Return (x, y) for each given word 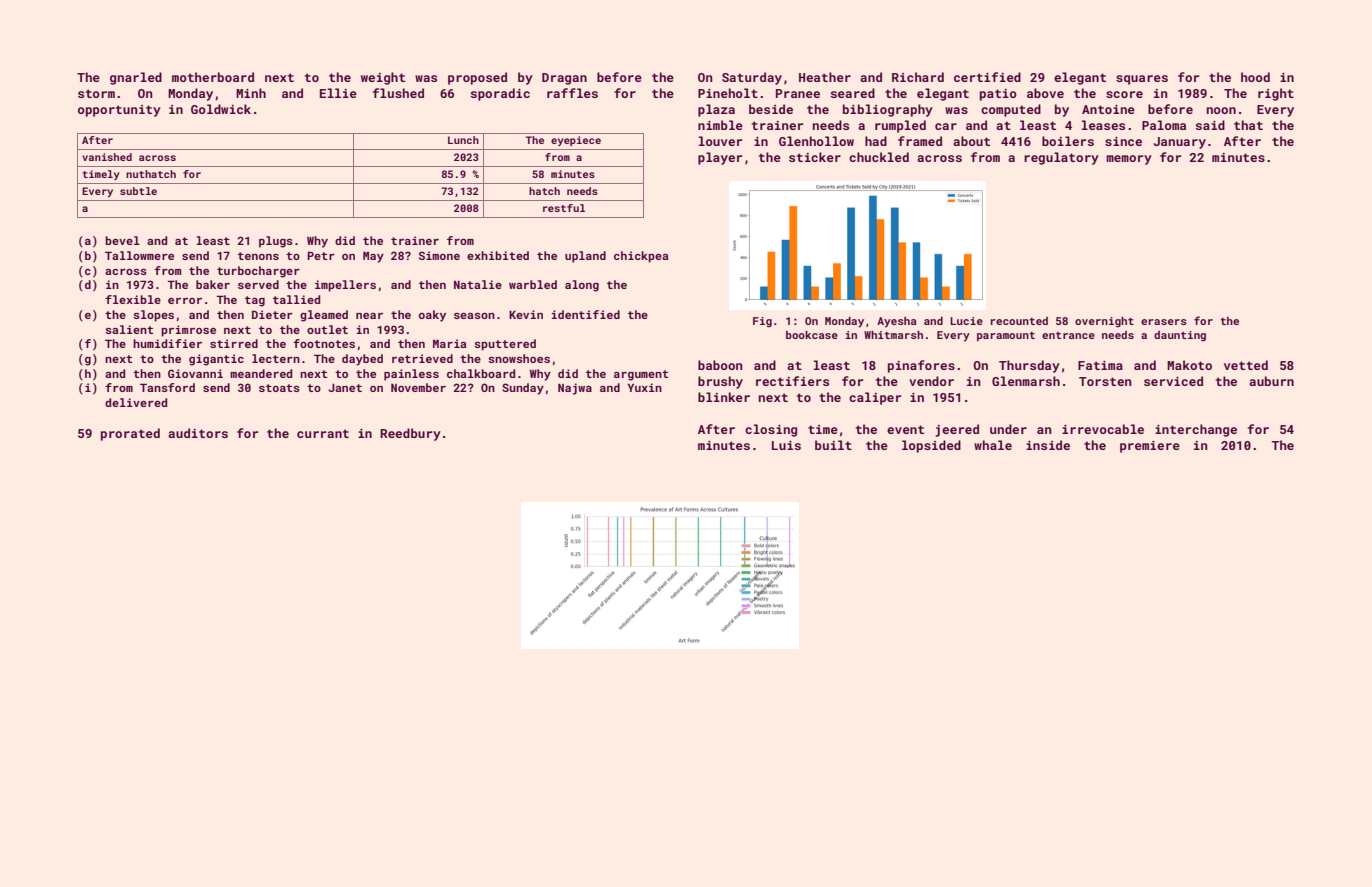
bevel (122, 240)
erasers (1164, 322)
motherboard (213, 77)
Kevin (526, 314)
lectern (276, 358)
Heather (825, 77)
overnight (1104, 322)
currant (323, 433)
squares (1142, 80)
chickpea (641, 257)
